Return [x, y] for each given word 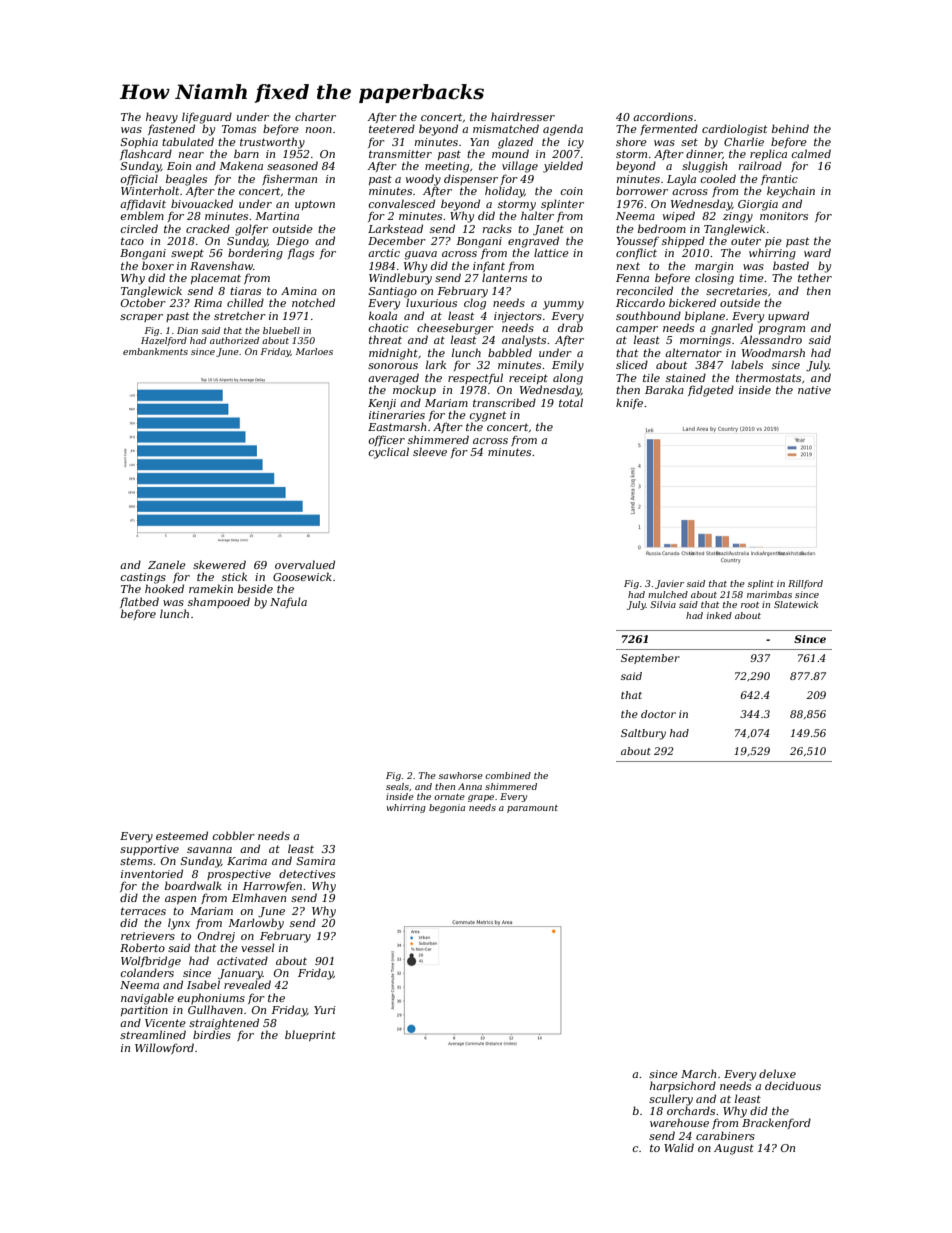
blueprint [310, 1035]
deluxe [777, 1073]
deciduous [793, 1085]
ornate [449, 797]
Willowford [164, 1048]
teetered [392, 128]
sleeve [430, 451]
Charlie [744, 141]
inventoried [152, 873]
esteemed [182, 835]
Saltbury [643, 734]
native [814, 390]
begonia [447, 808]
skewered [219, 564]
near [191, 155]
